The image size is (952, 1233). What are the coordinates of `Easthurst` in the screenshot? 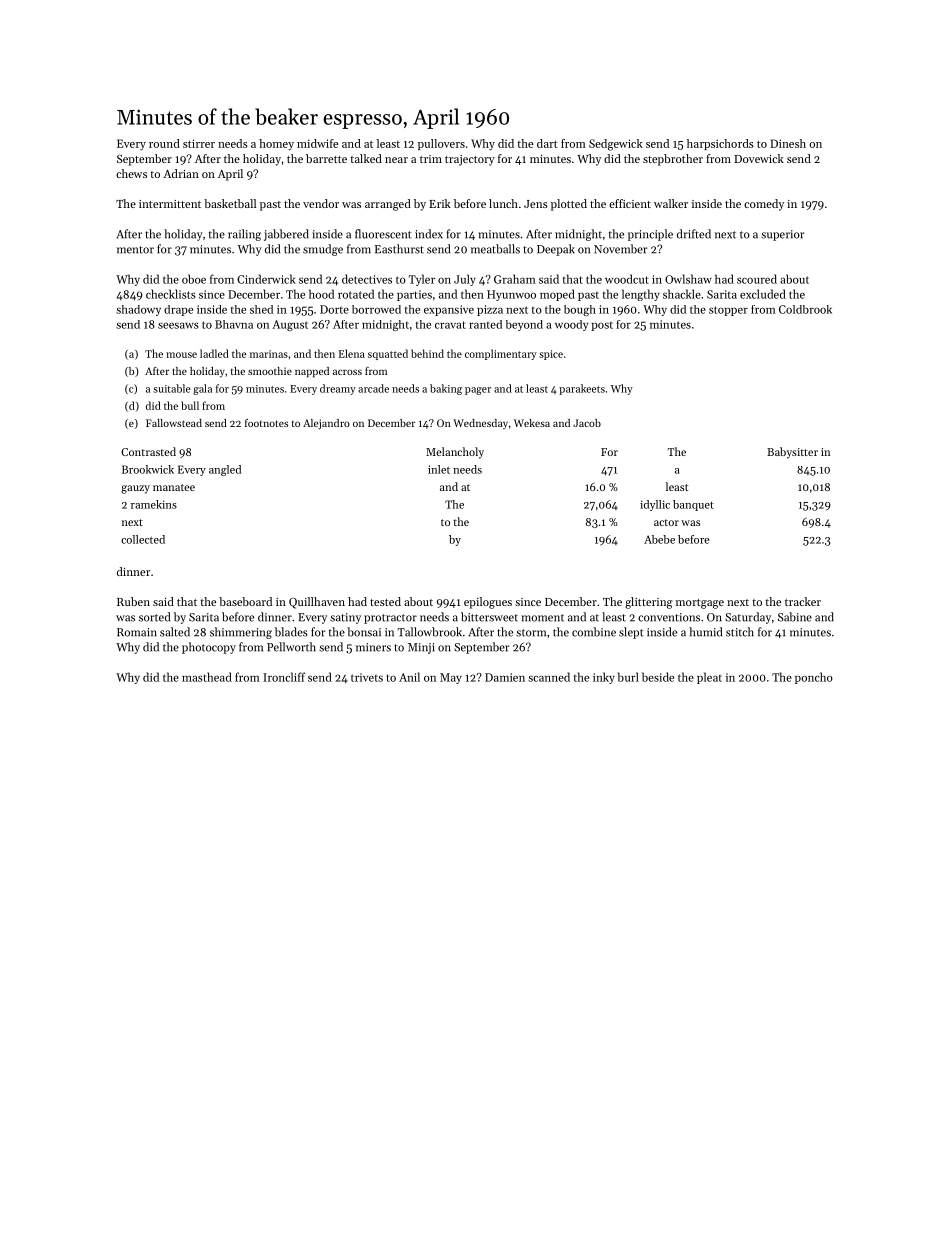 It's located at (399, 249).
